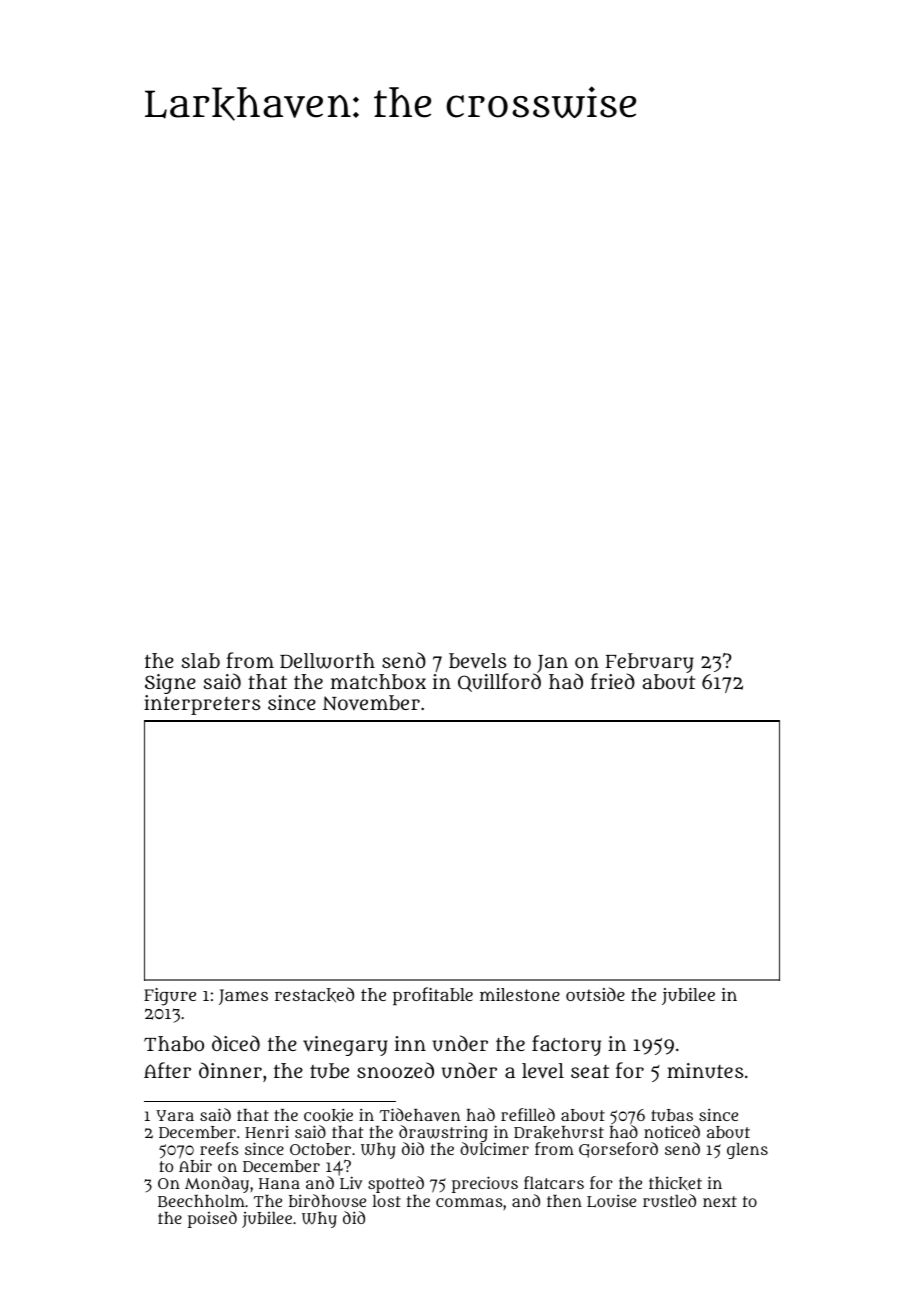 This screenshot has height=1314, width=924. Describe the element at coordinates (212, 1219) in the screenshot. I see `poised` at that location.
